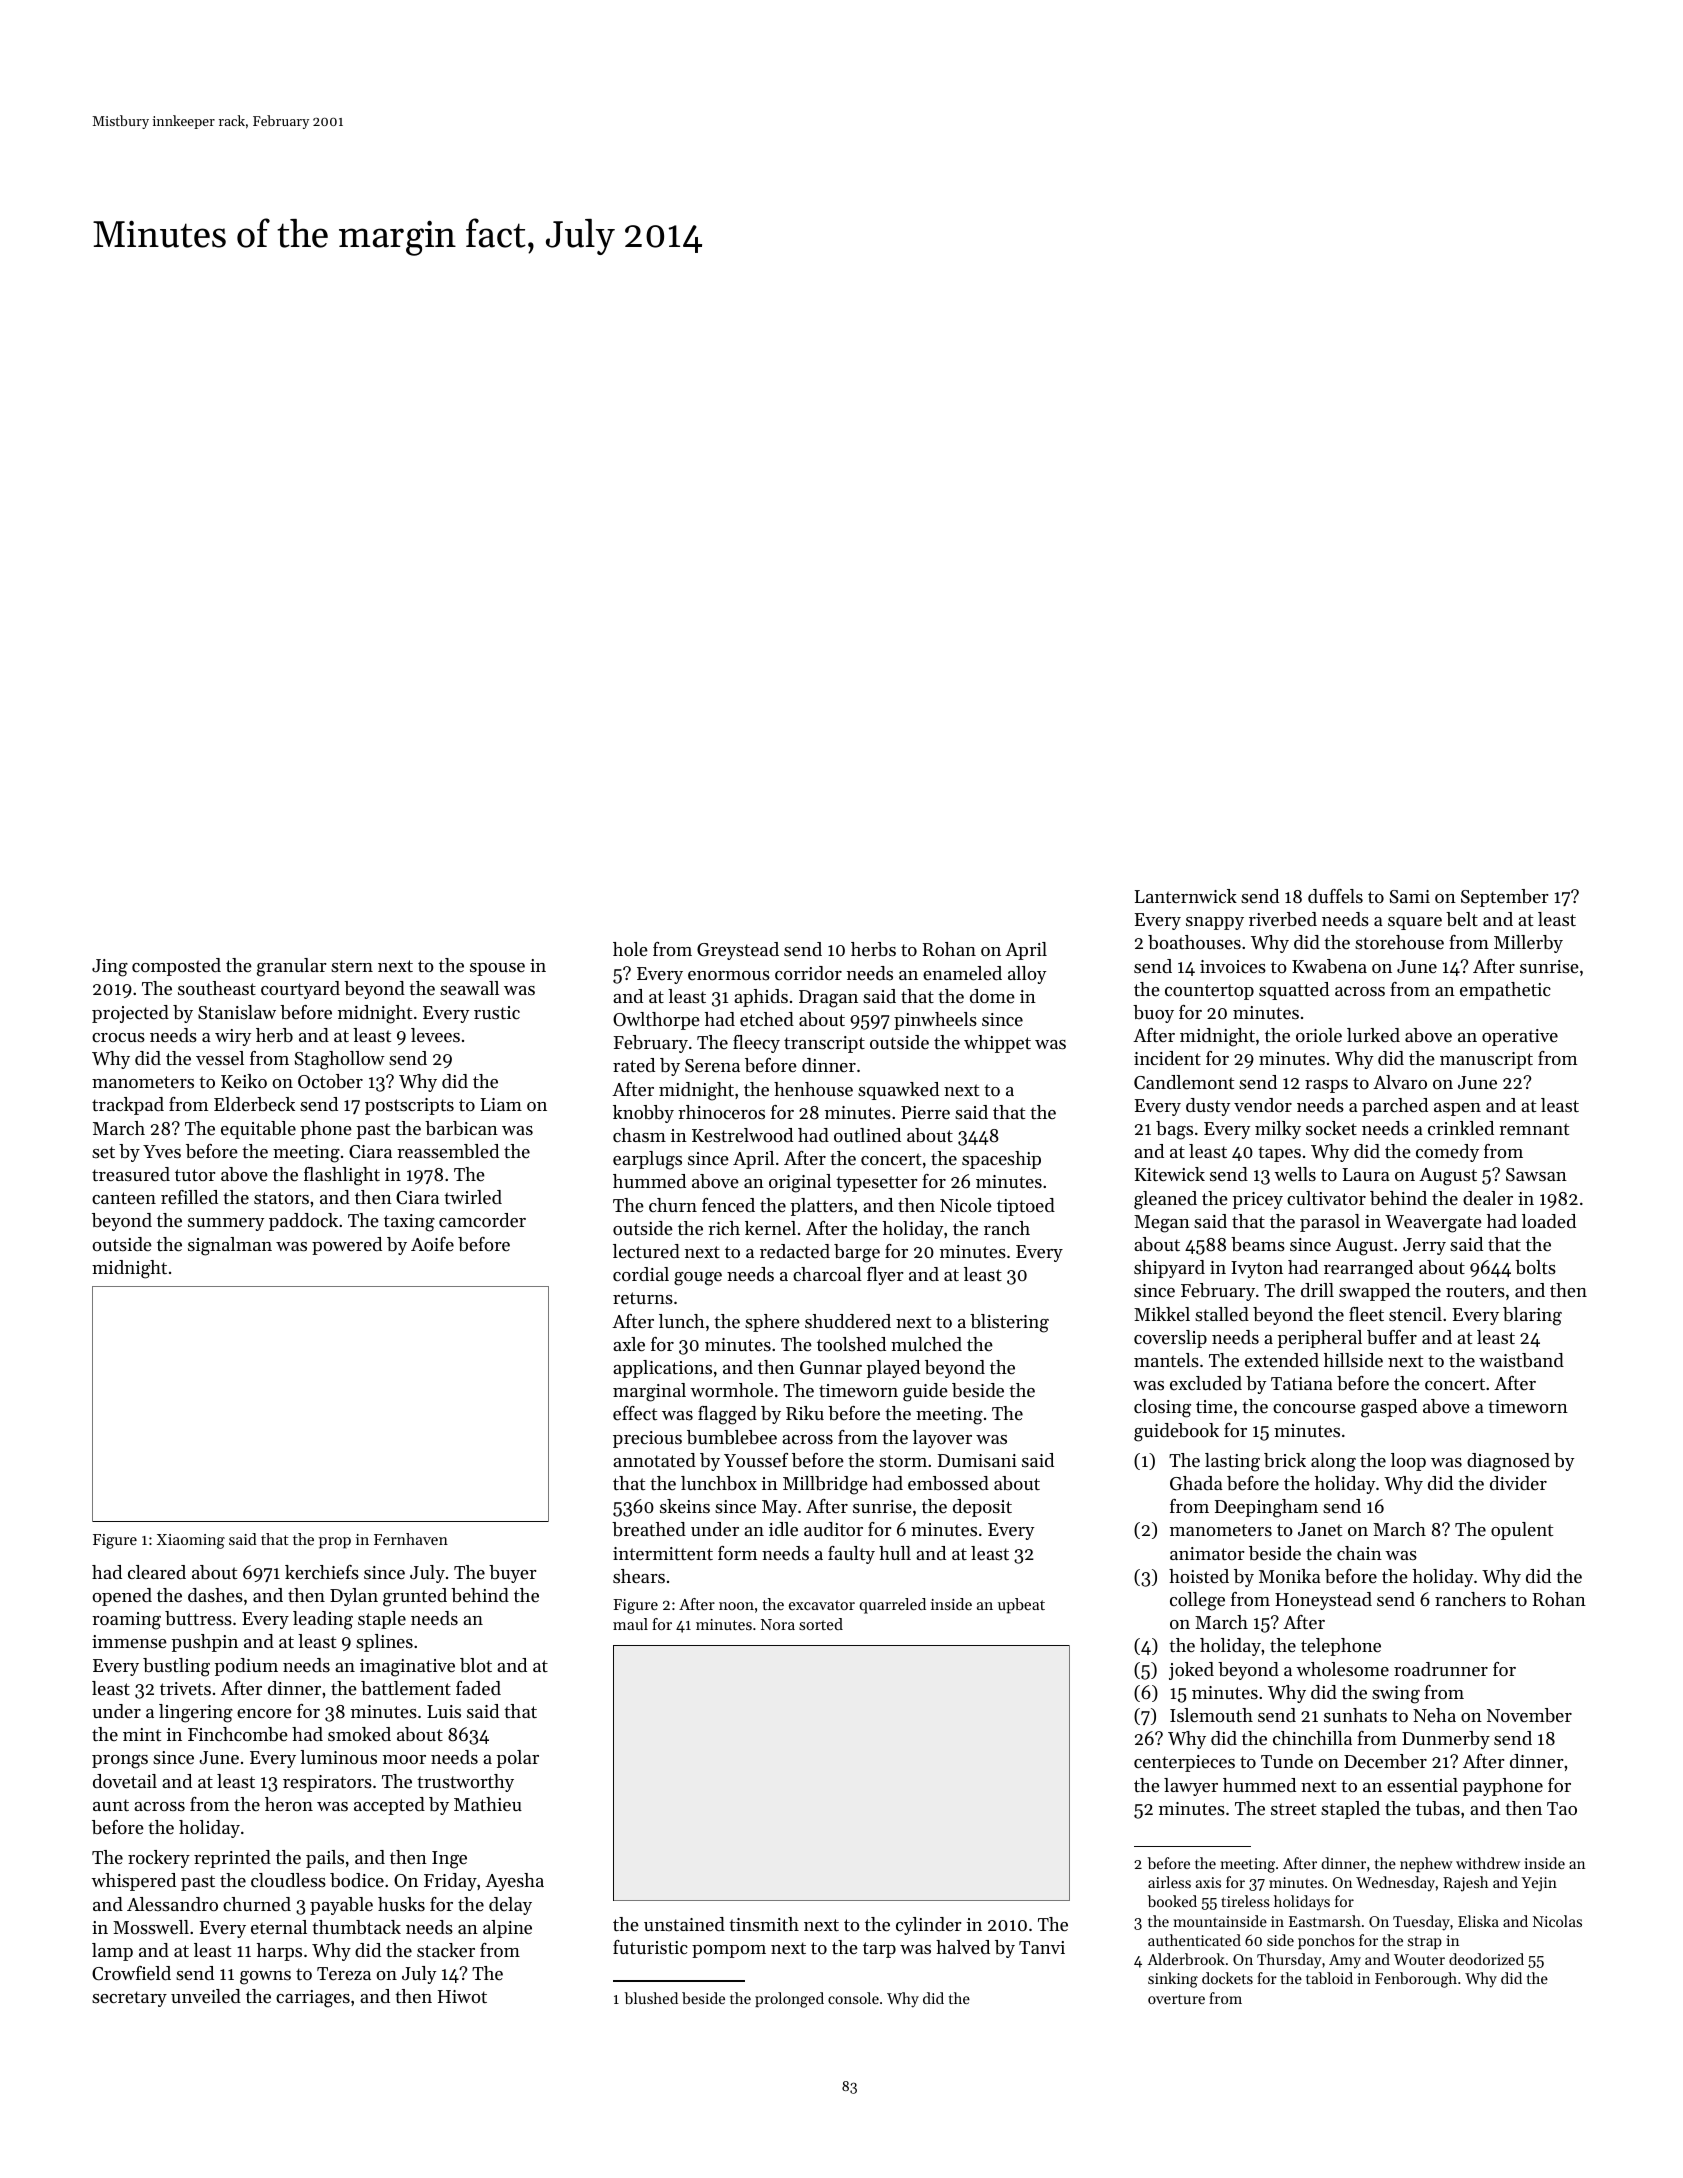 The width and height of the screenshot is (1683, 2178). Describe the element at coordinates (1279, 1154) in the screenshot. I see `tapes` at that location.
